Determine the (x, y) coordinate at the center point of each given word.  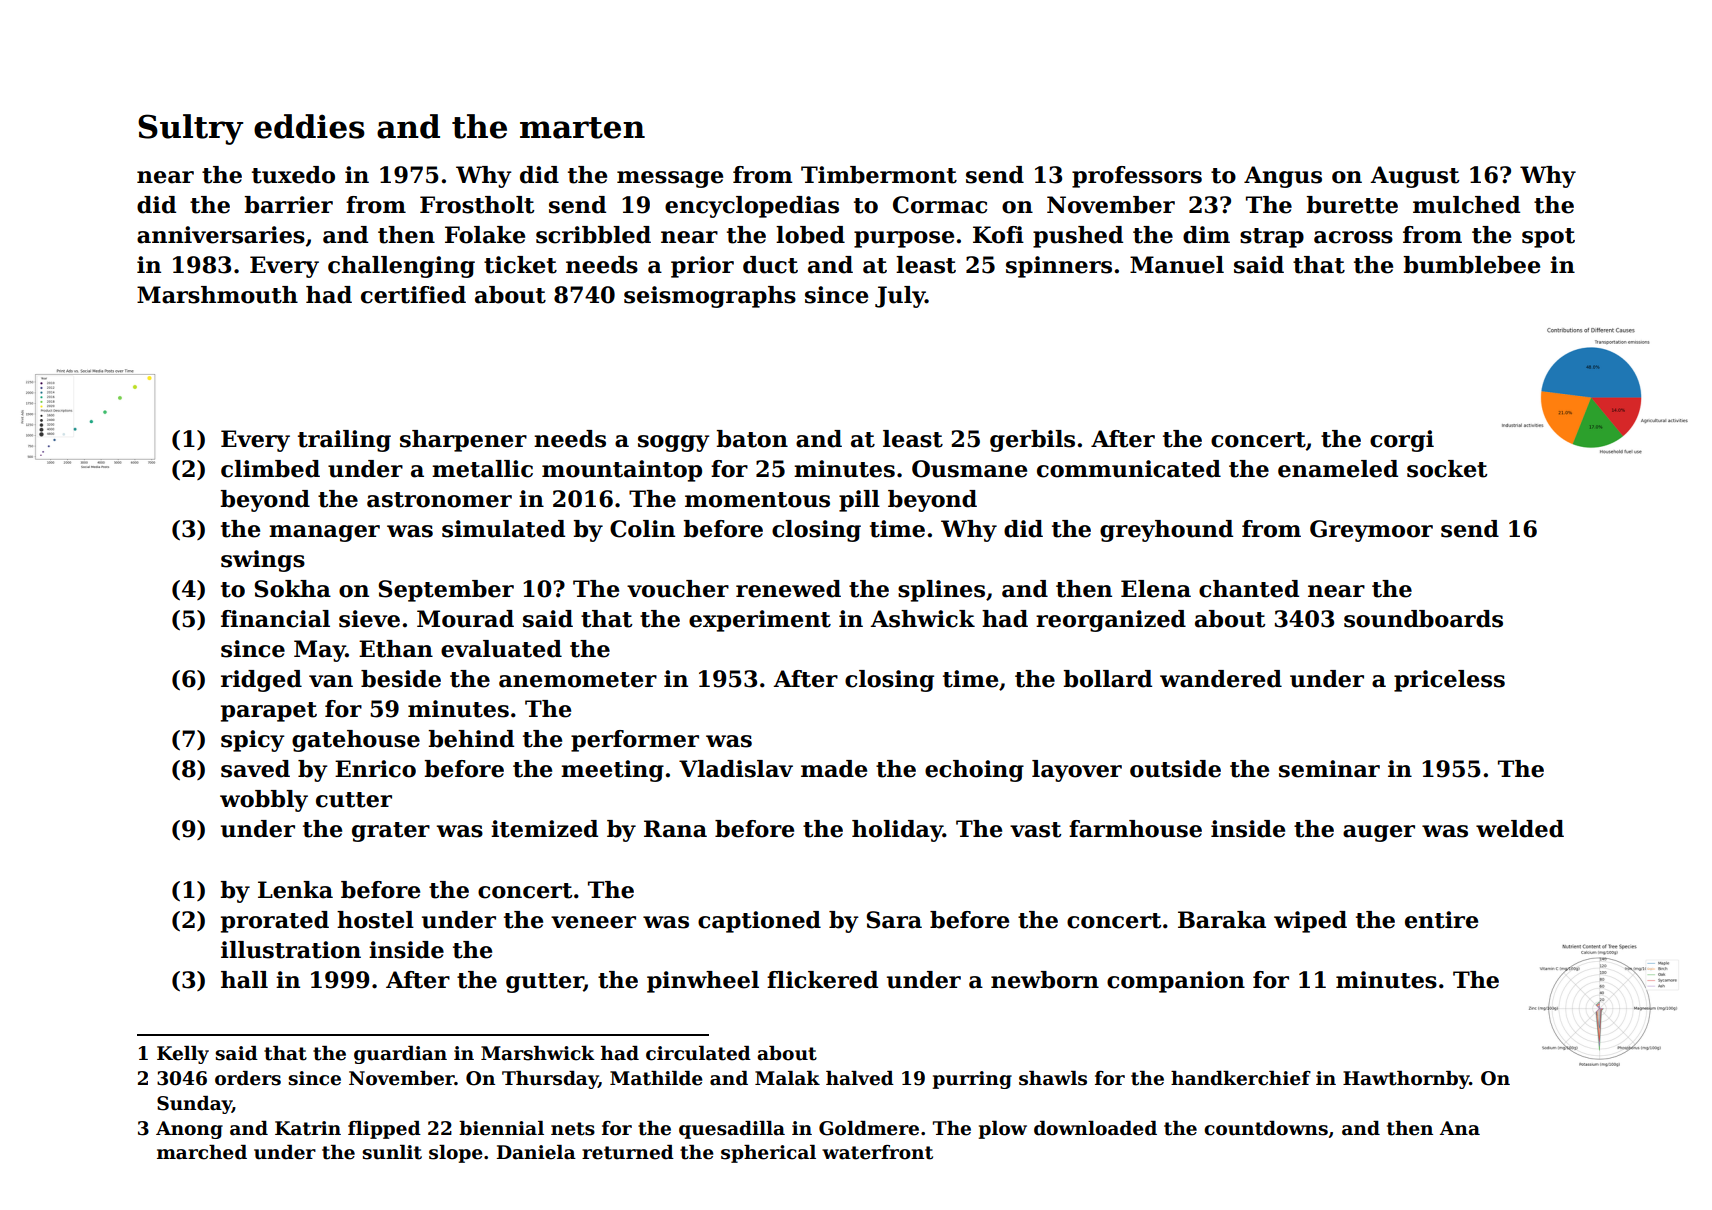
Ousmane (969, 469)
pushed (1078, 237)
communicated (1129, 469)
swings (263, 561)
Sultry (190, 129)
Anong (189, 1130)
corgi (1402, 441)
